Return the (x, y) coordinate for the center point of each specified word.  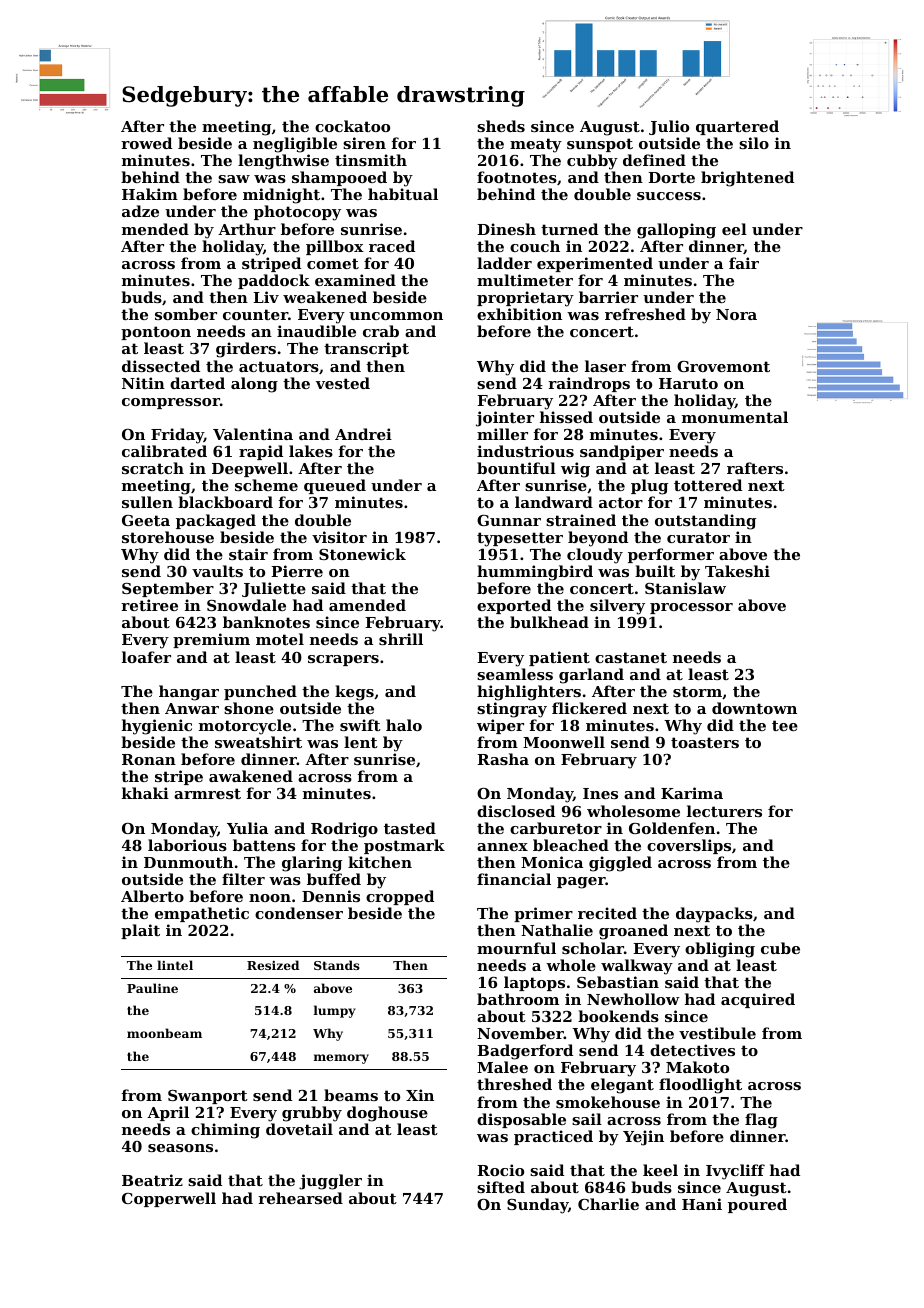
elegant (622, 1086)
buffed (334, 879)
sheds (501, 126)
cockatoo (352, 126)
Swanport (208, 1097)
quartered (737, 127)
